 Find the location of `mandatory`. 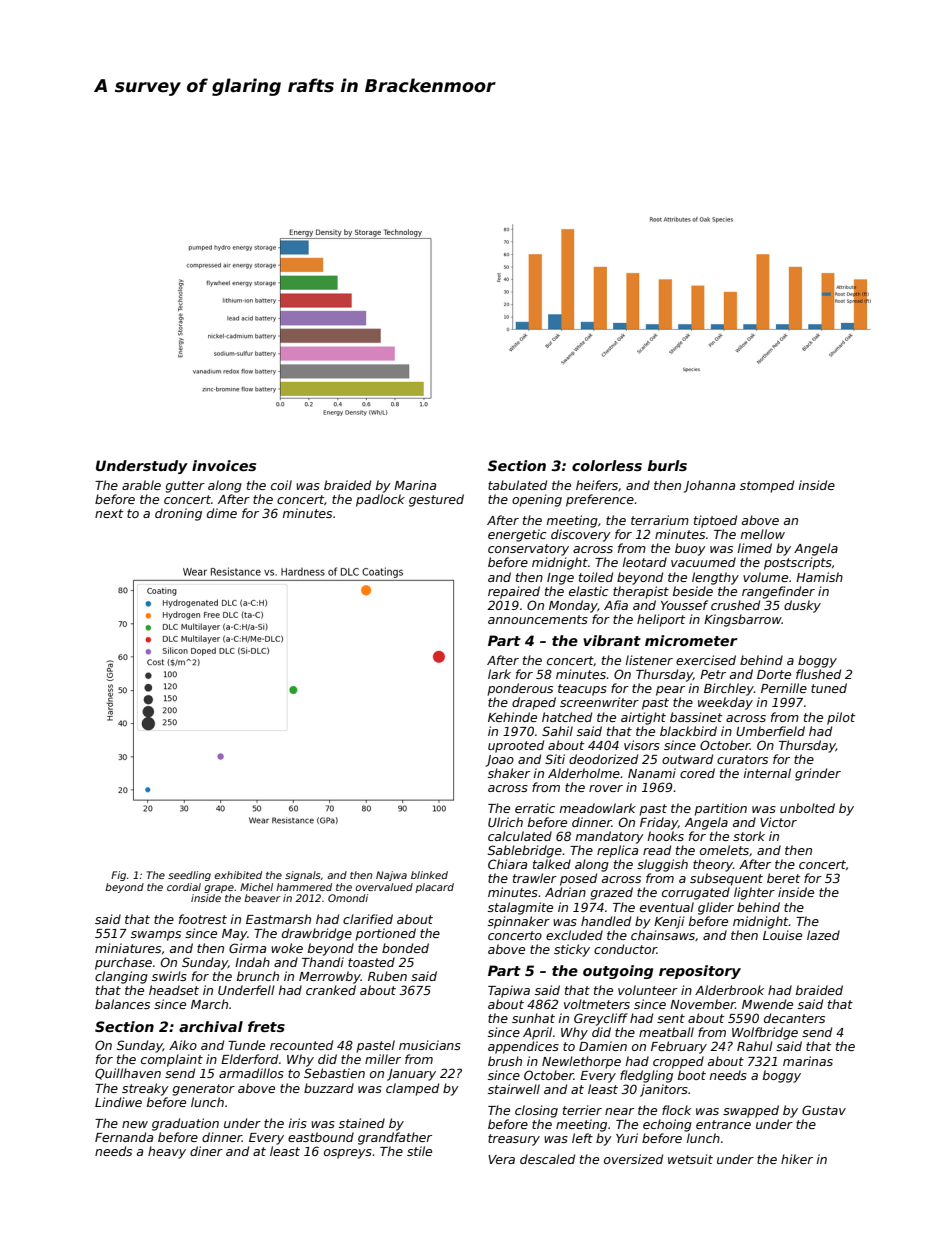

mandatory is located at coordinates (610, 837).
